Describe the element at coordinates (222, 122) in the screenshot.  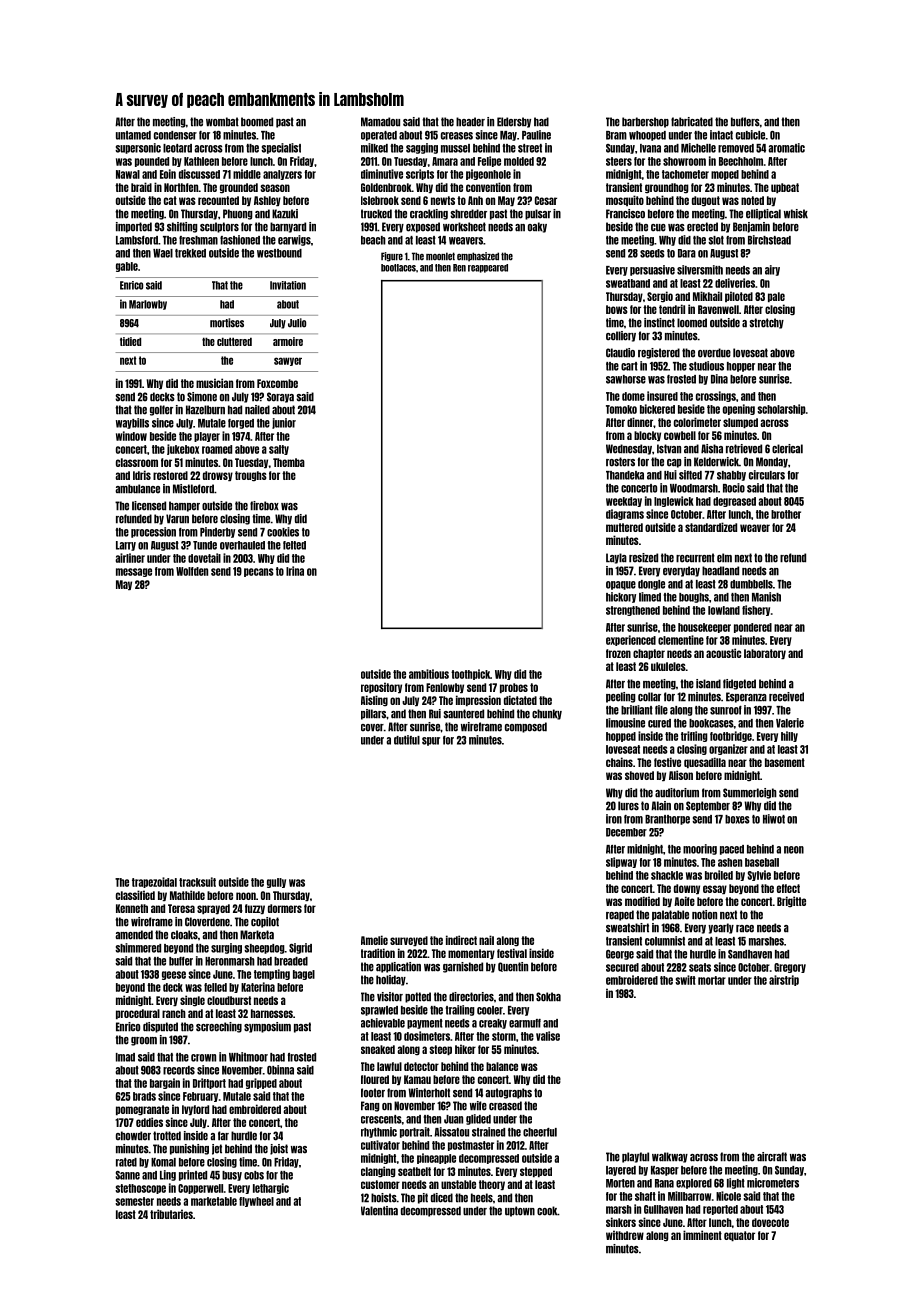
I see `wombat` at that location.
